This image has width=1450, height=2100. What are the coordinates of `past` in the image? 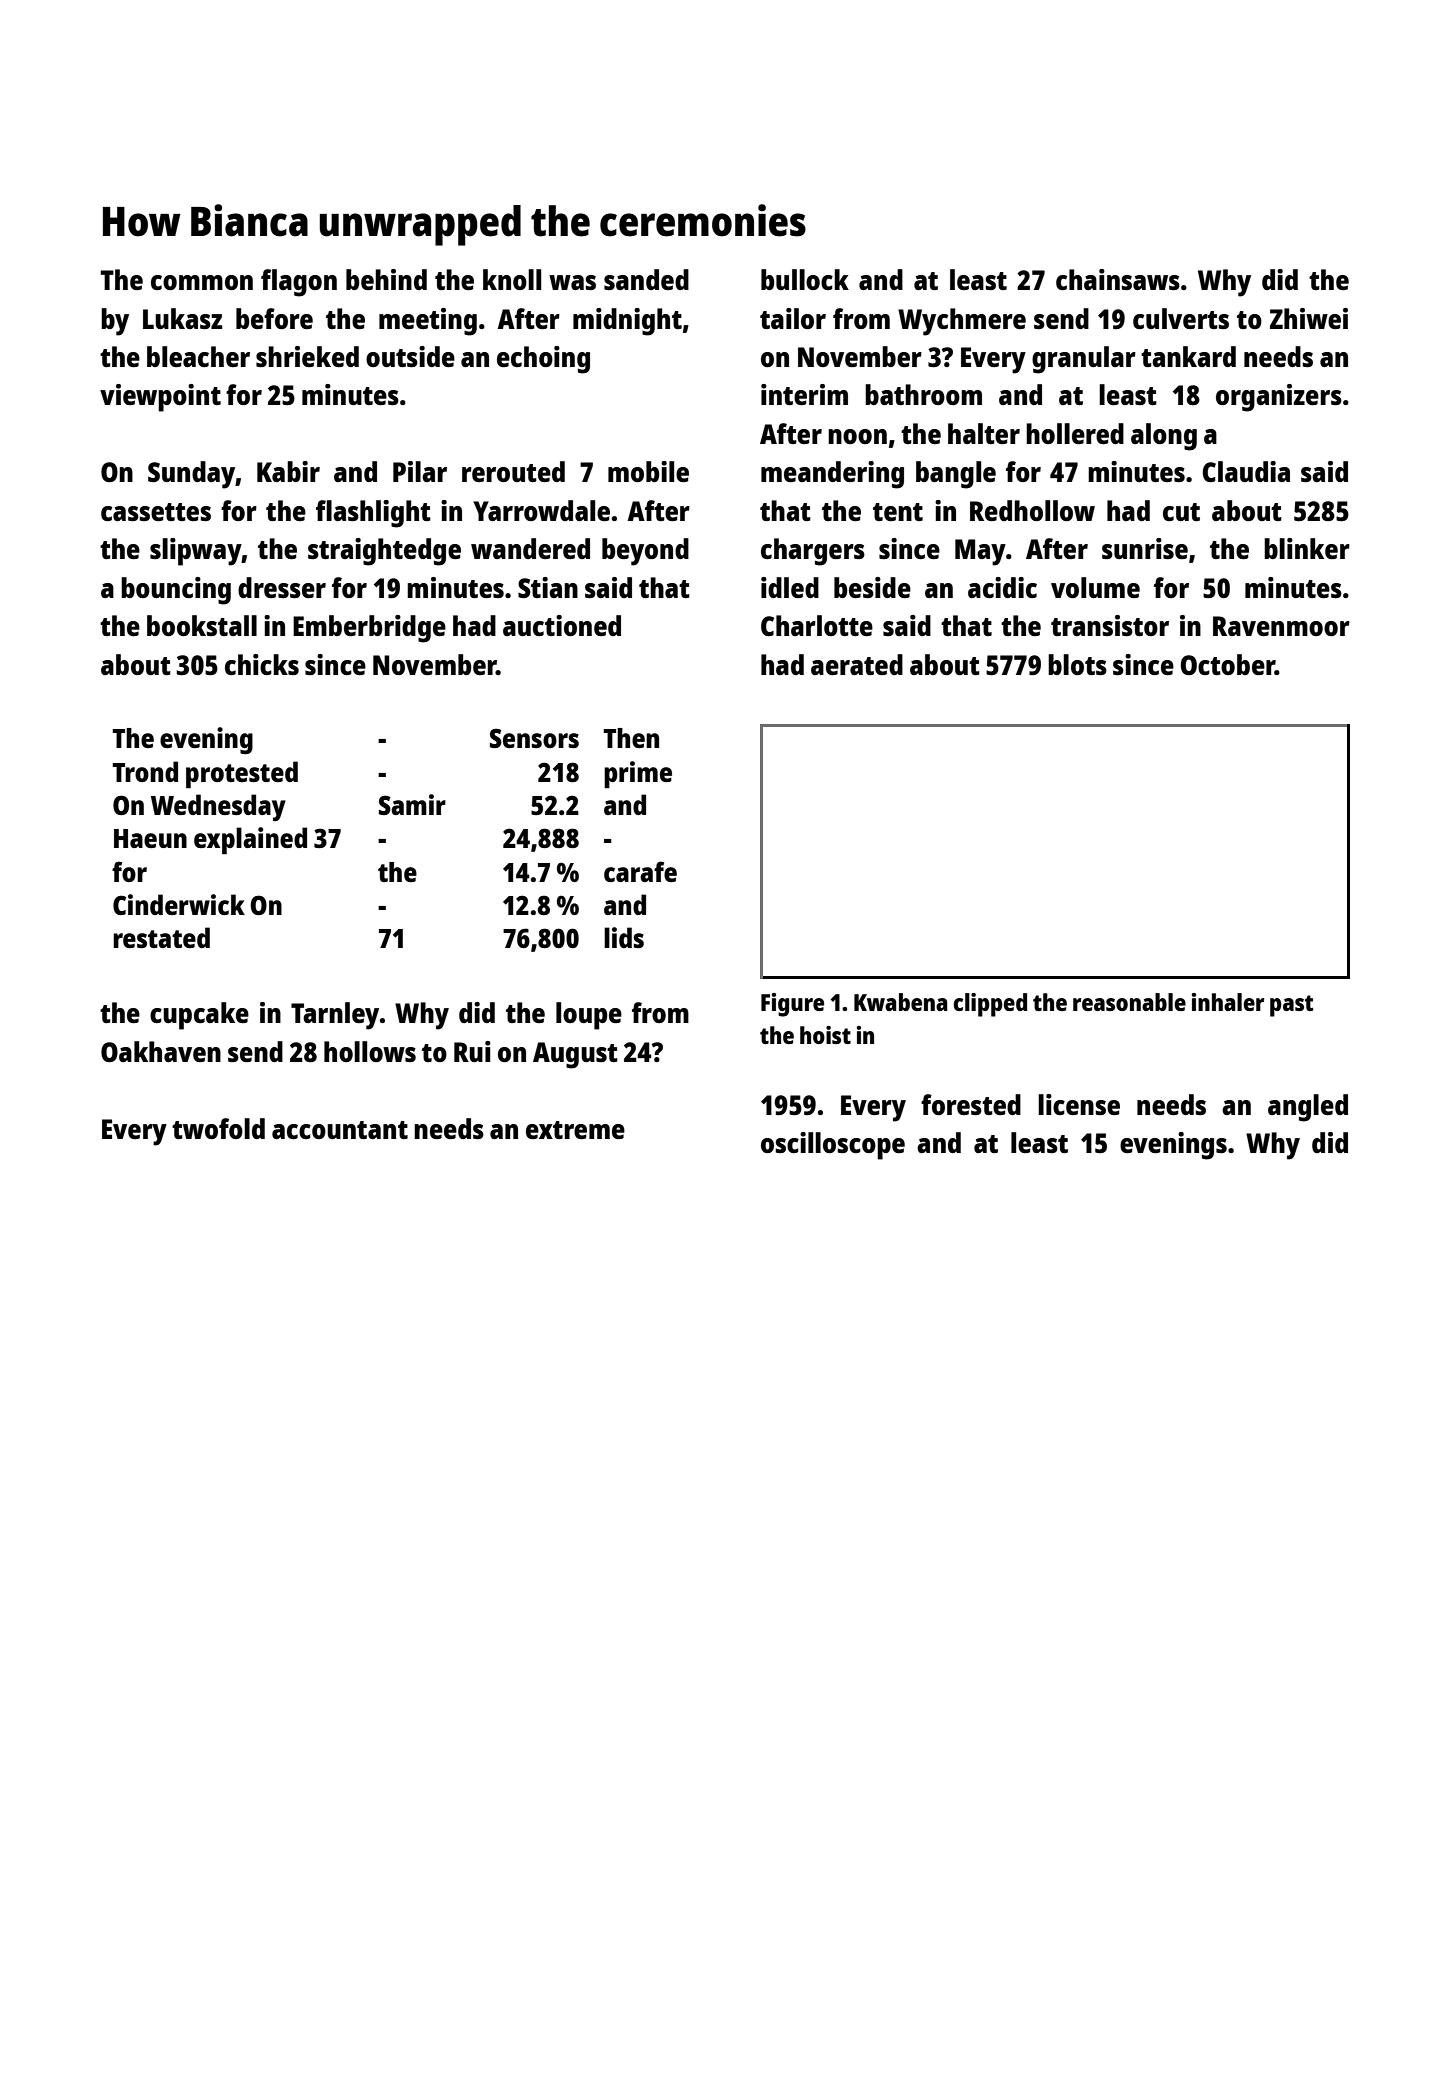 It's located at (1291, 1006).
